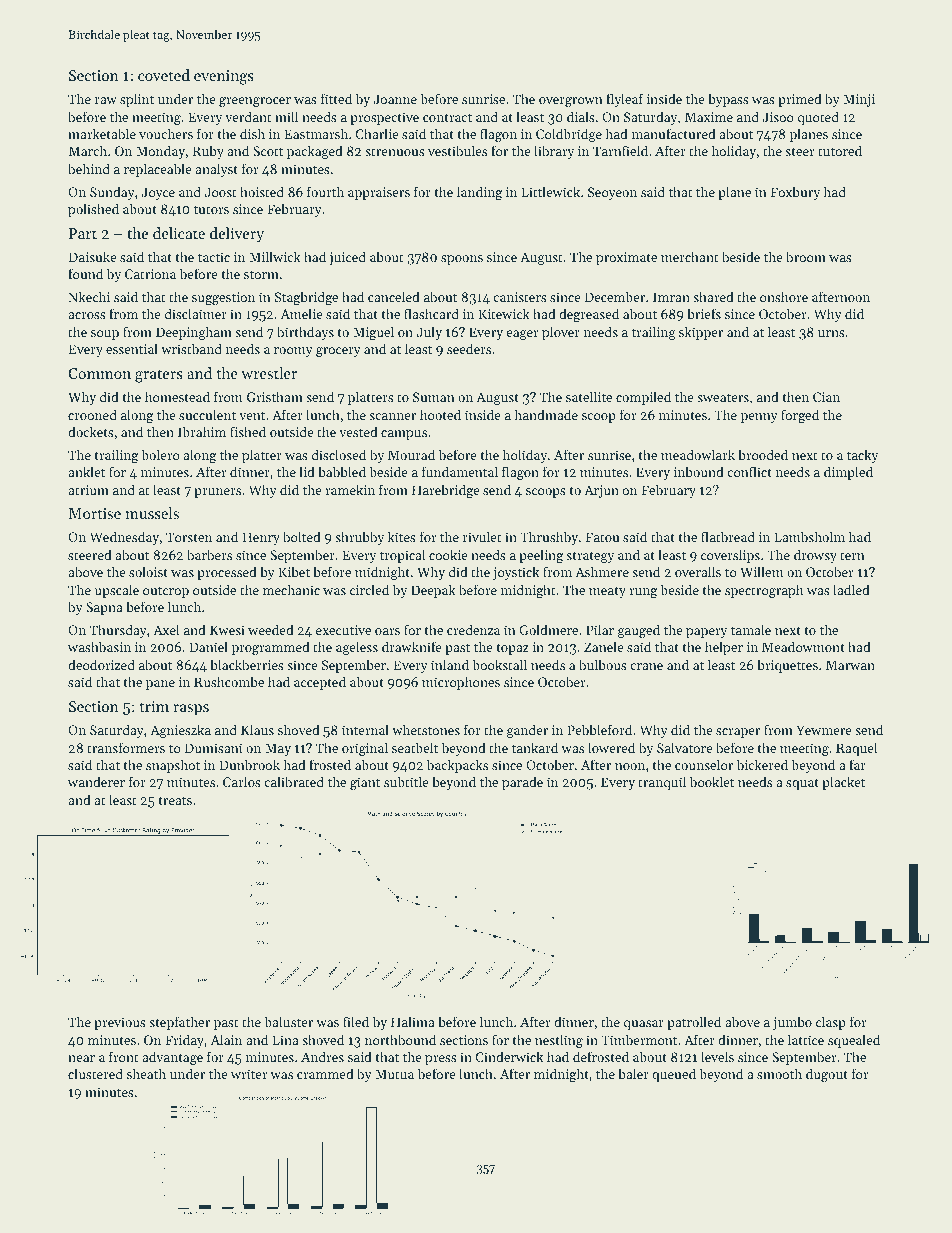 Image resolution: width=952 pixels, height=1233 pixels. What do you see at coordinates (446, 491) in the document?
I see `Harebridge` at bounding box center [446, 491].
